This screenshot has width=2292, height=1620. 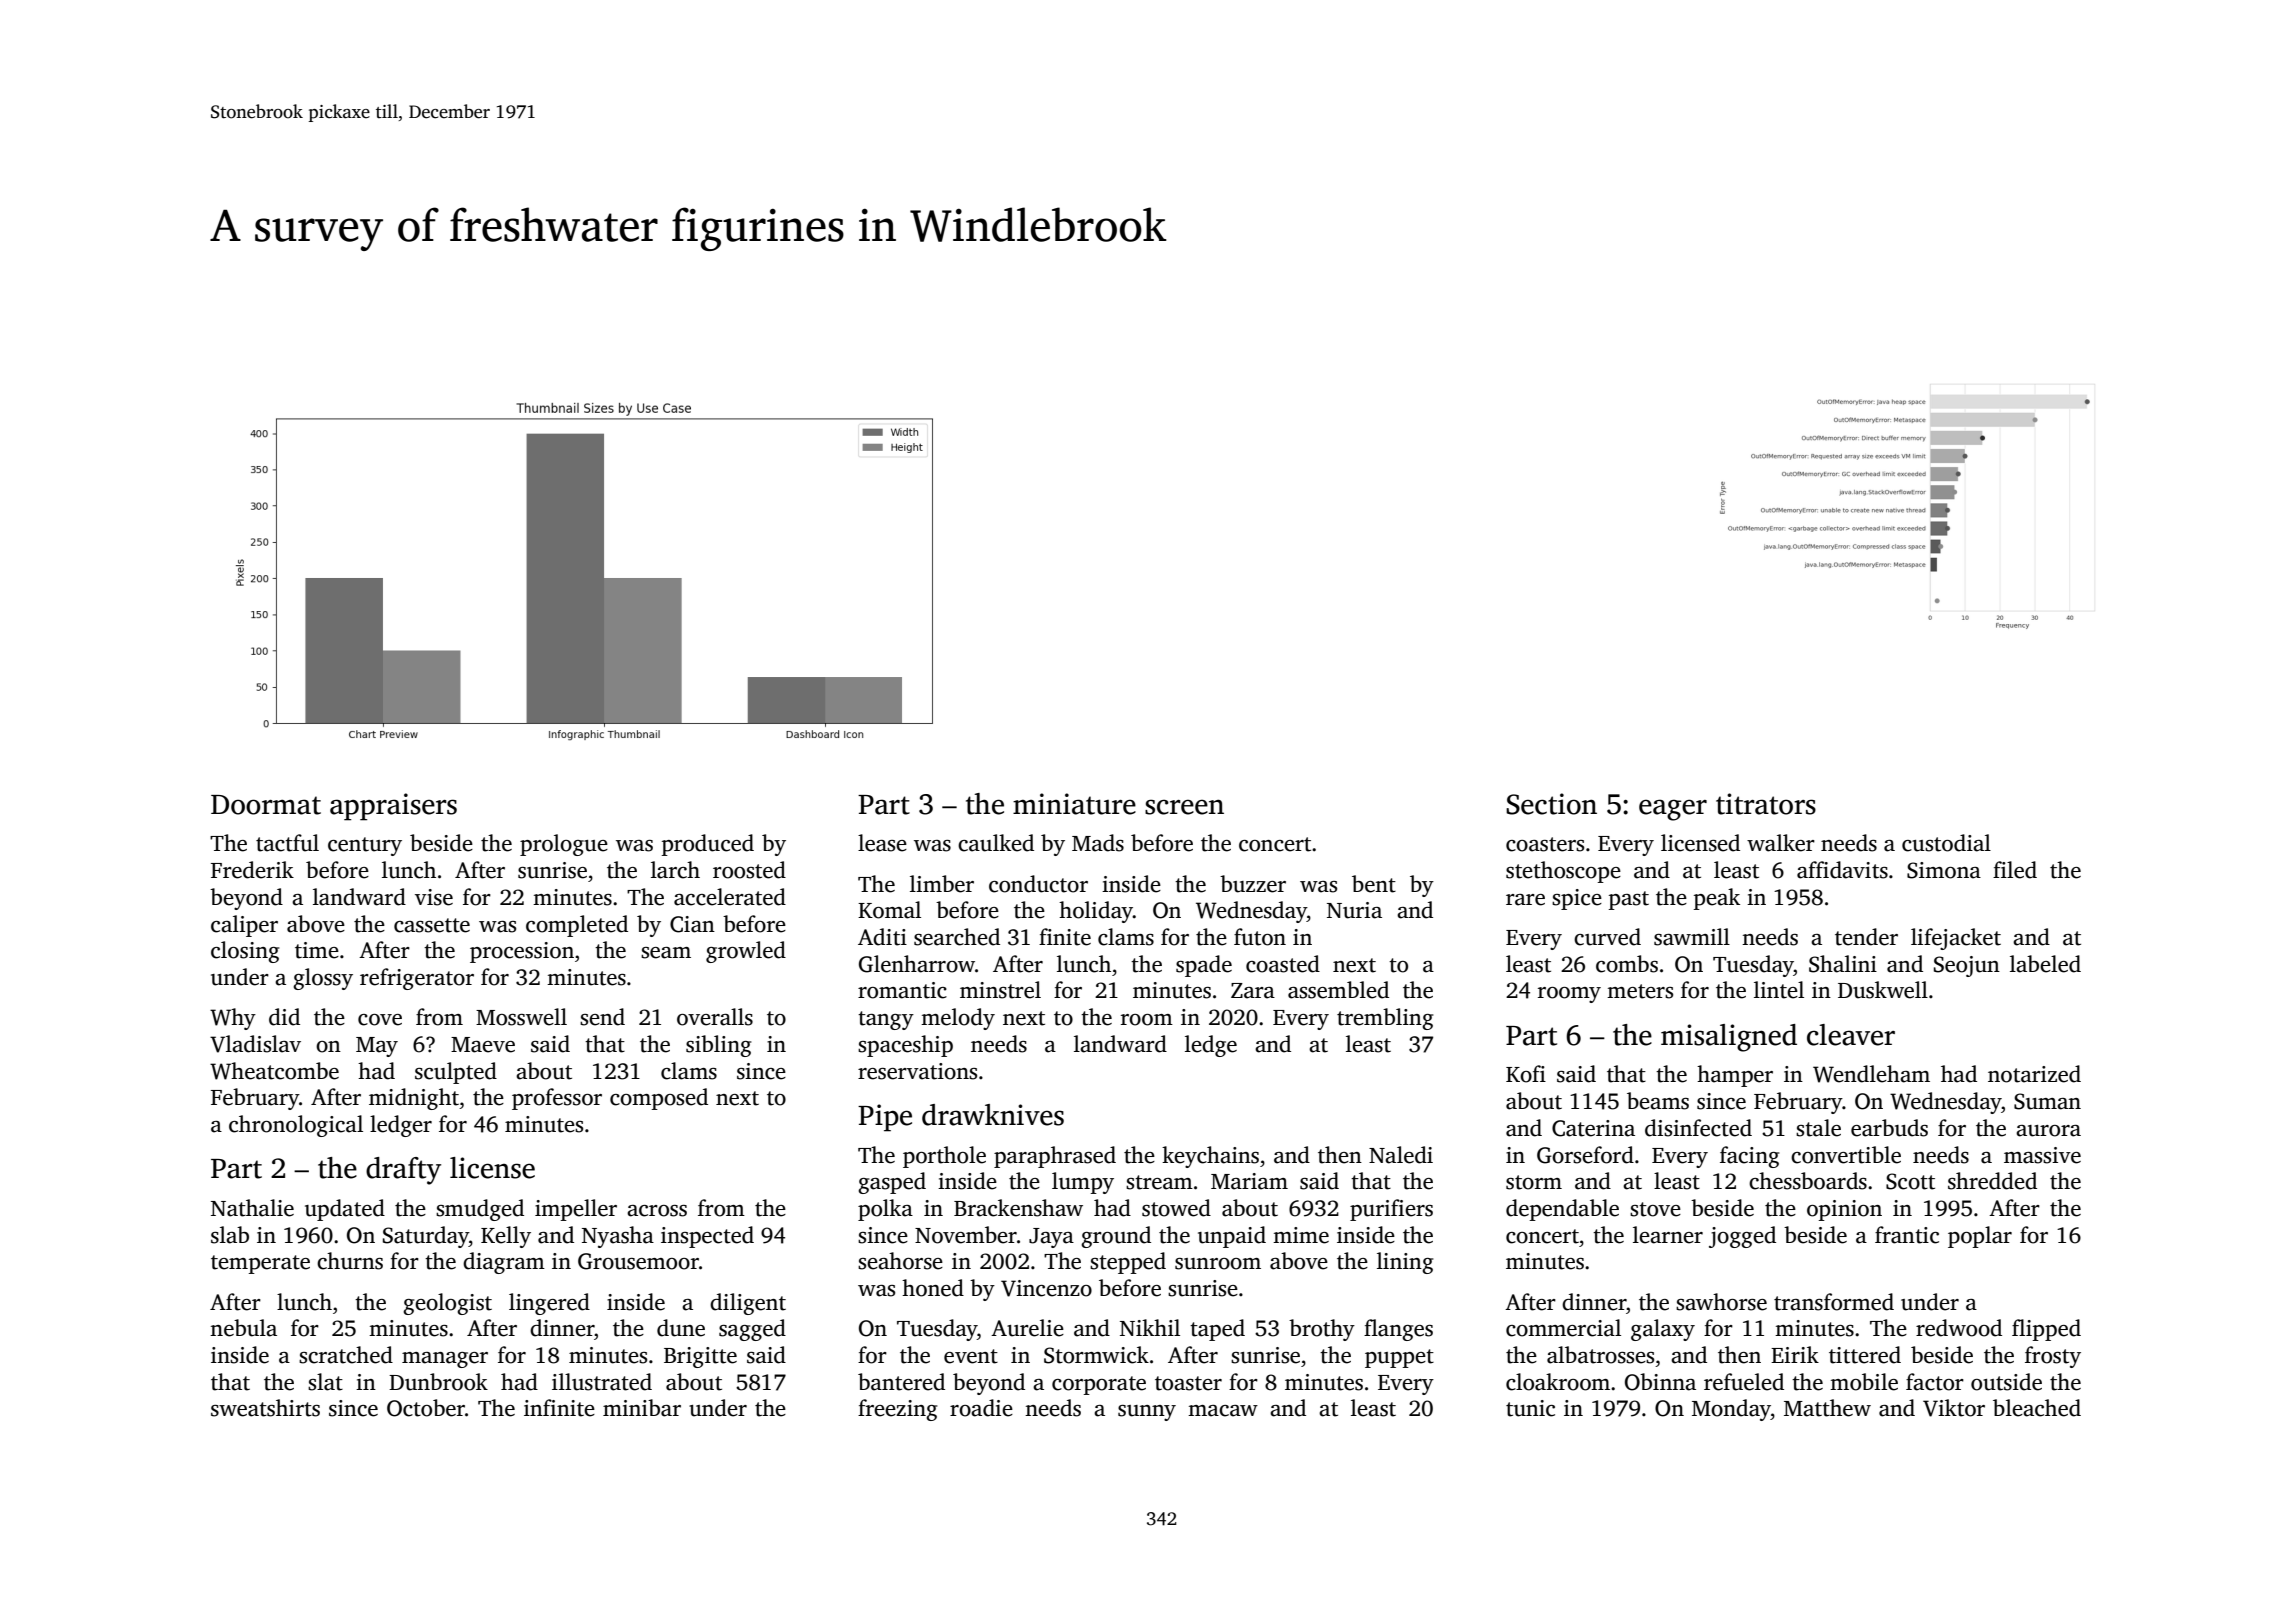 What do you see at coordinates (1204, 966) in the screenshot?
I see `spade` at bounding box center [1204, 966].
